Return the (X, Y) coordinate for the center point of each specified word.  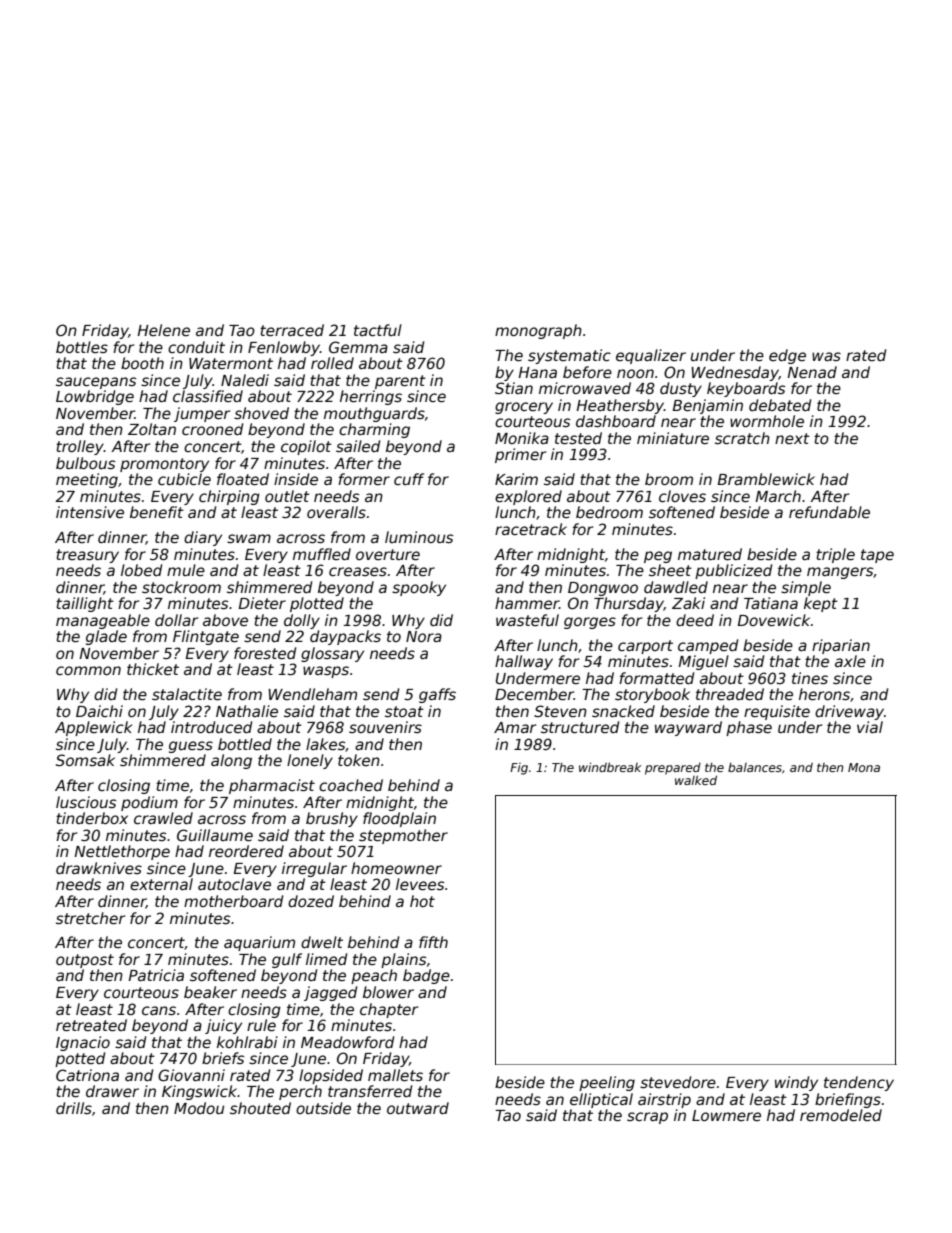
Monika (522, 438)
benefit (157, 512)
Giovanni (191, 1075)
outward (418, 1108)
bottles (82, 347)
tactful (378, 330)
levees (420, 884)
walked (696, 780)
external (161, 884)
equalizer (651, 356)
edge (787, 356)
